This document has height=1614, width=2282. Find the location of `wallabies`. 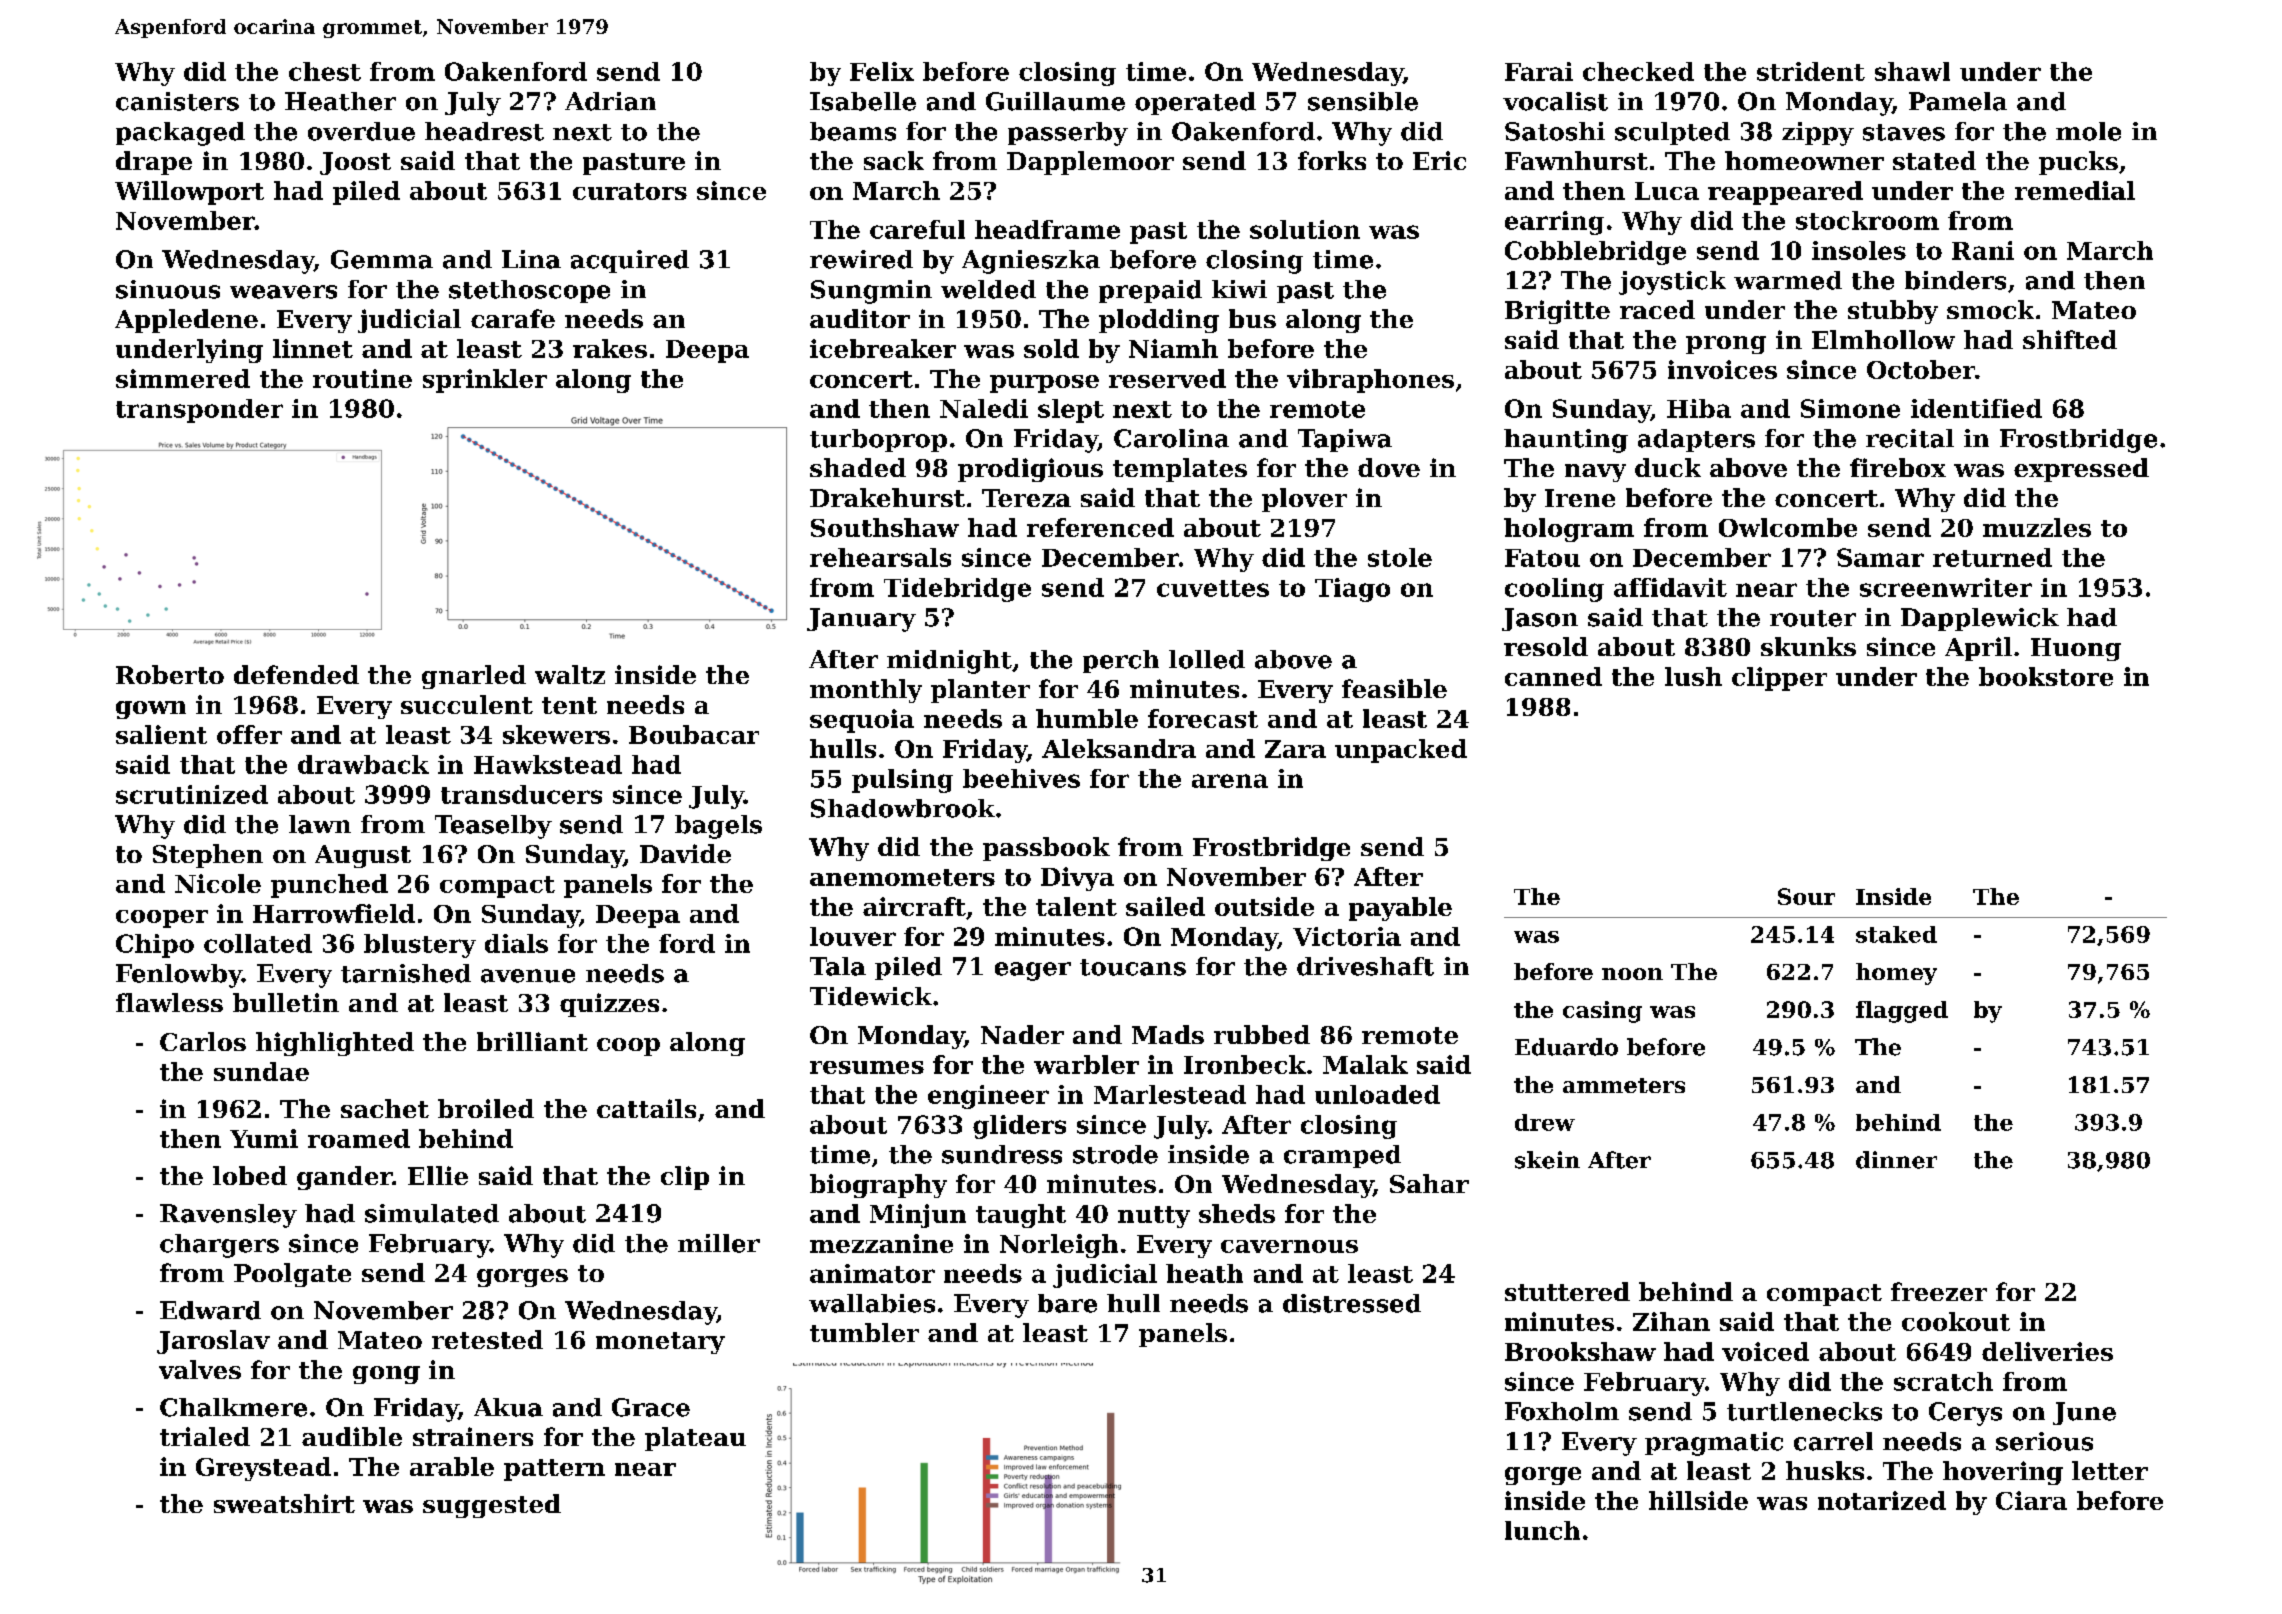

wallabies is located at coordinates (872, 1303).
